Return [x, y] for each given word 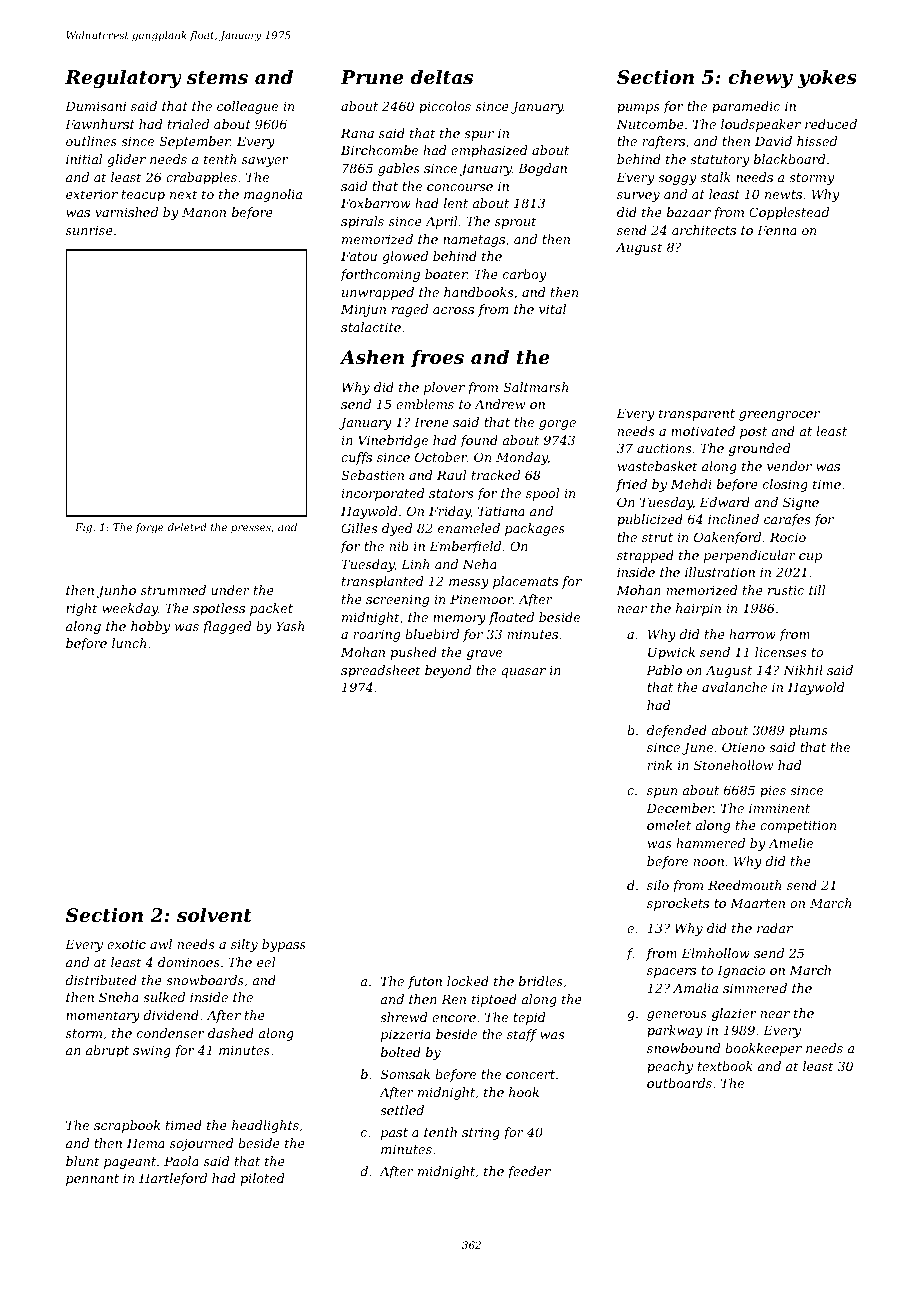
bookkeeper [763, 1049]
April [441, 222]
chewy [760, 79]
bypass [284, 945]
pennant [92, 1180]
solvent [214, 915]
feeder [529, 1172]
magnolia [273, 195]
